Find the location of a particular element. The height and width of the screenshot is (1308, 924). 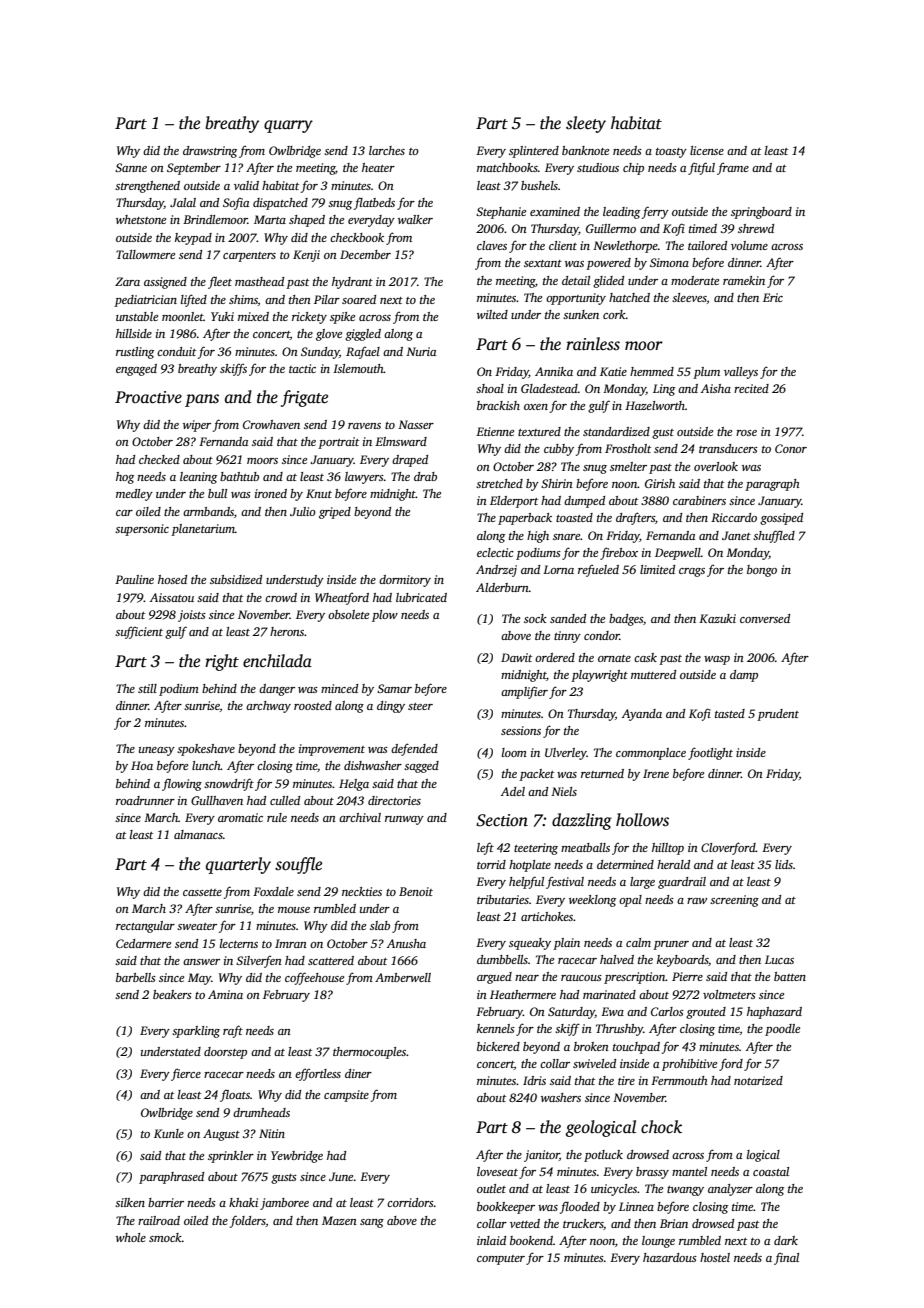

computer is located at coordinates (501, 1260).
